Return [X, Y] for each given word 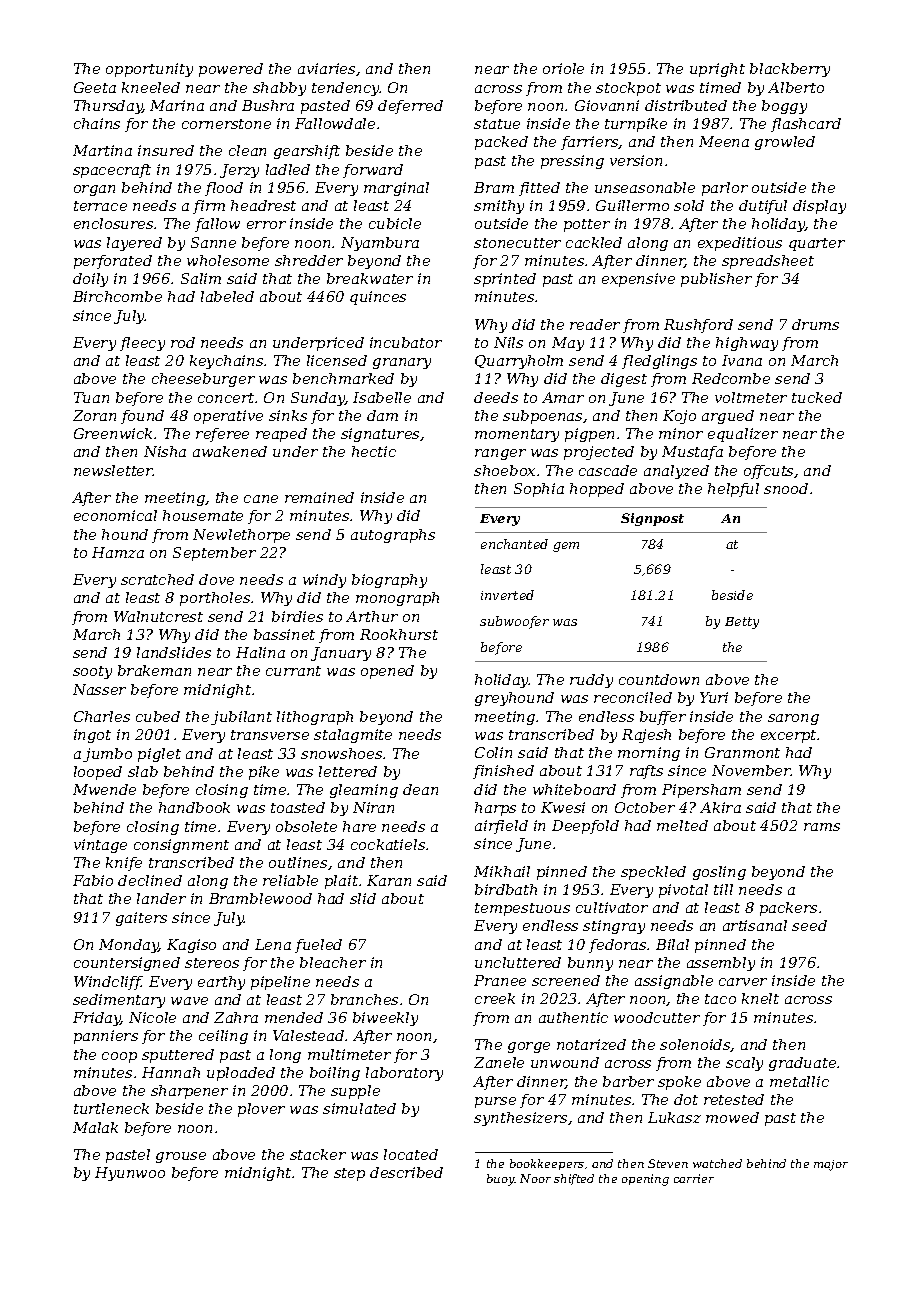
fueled [318, 946]
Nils [508, 342]
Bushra [268, 105]
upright [717, 70]
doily [90, 280]
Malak [95, 1127]
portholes [215, 599]
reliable [290, 880]
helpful [733, 490]
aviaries [326, 68]
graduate [802, 1064]
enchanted [514, 544]
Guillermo [632, 205]
